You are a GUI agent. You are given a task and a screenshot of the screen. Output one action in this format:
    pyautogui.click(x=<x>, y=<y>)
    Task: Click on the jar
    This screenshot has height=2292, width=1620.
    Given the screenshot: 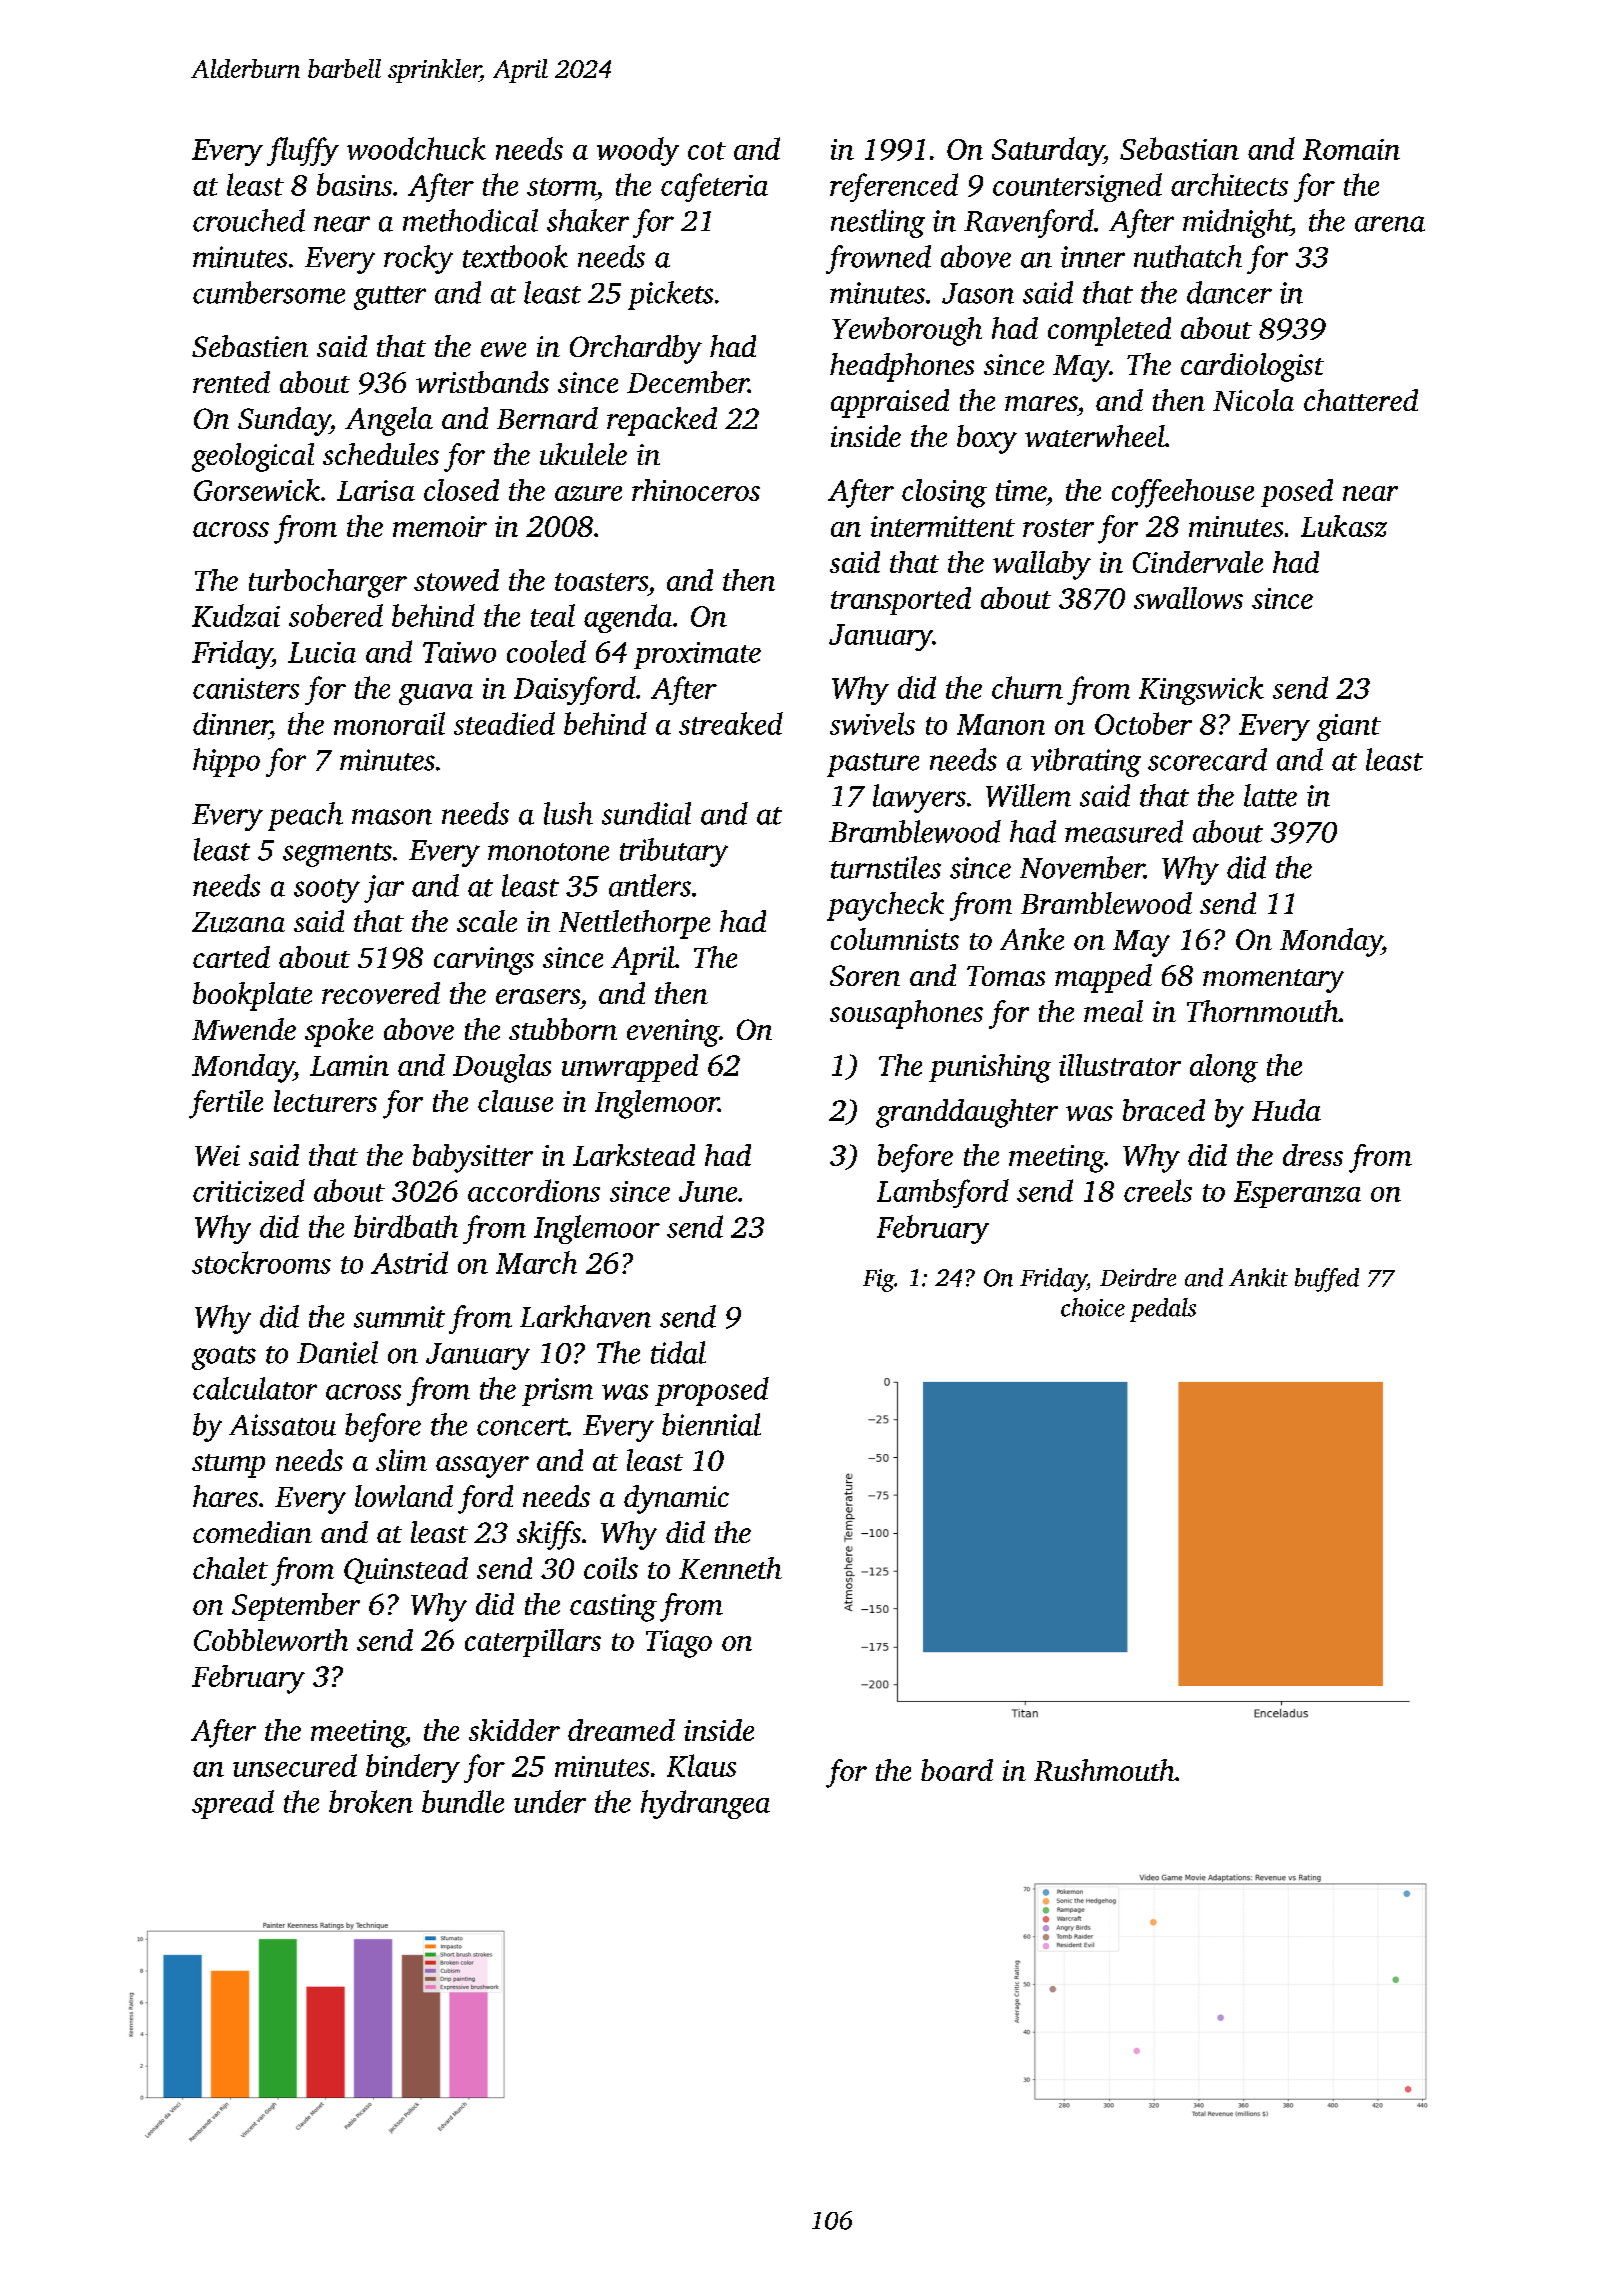 What is the action you would take?
    pyautogui.click(x=384, y=889)
